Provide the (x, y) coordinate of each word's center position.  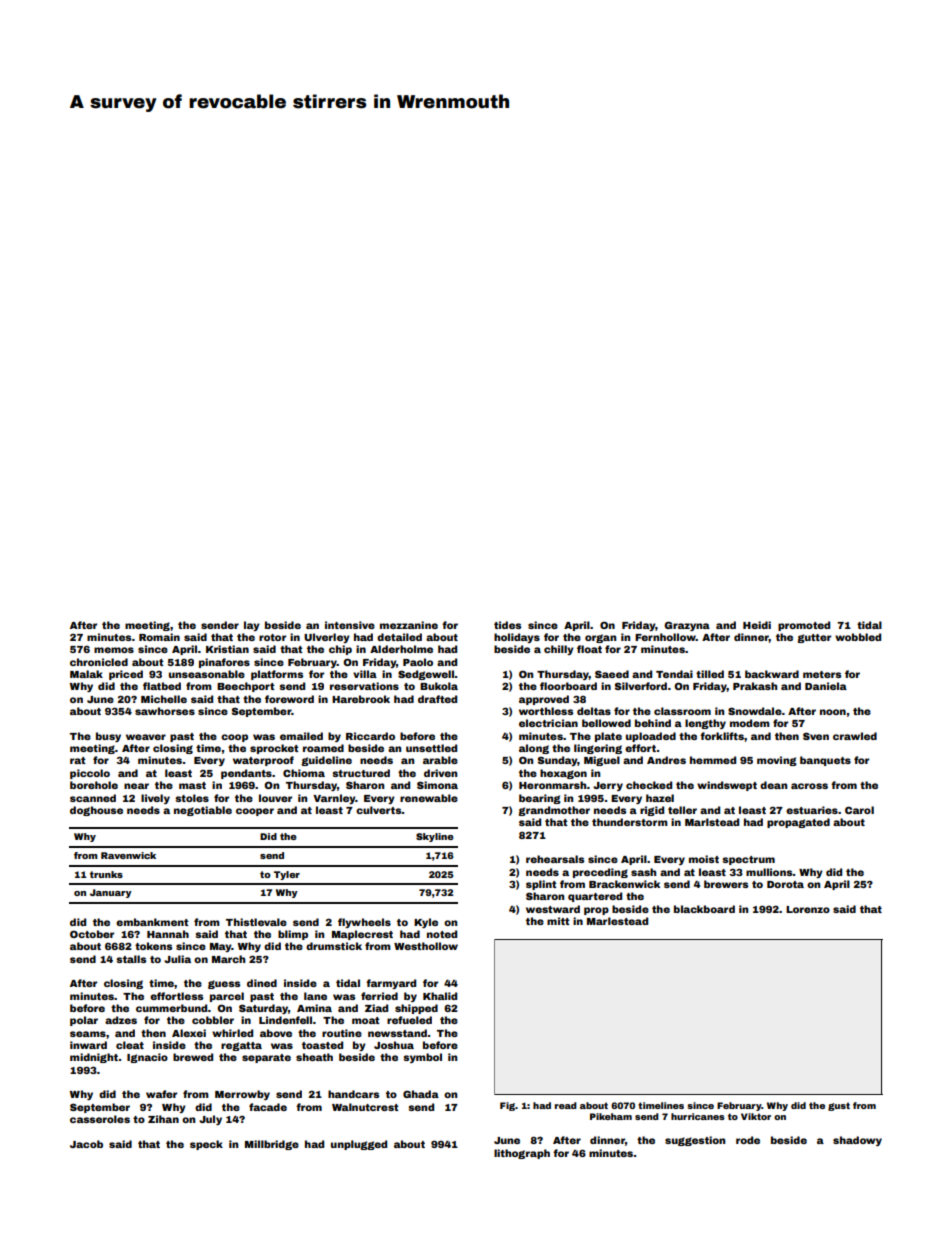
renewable (429, 798)
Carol (859, 810)
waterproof (263, 761)
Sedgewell (426, 675)
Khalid (440, 996)
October (92, 934)
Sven (816, 736)
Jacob (86, 1144)
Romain (159, 637)
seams (88, 1034)
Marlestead (617, 921)
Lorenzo (808, 909)
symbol (422, 1058)
